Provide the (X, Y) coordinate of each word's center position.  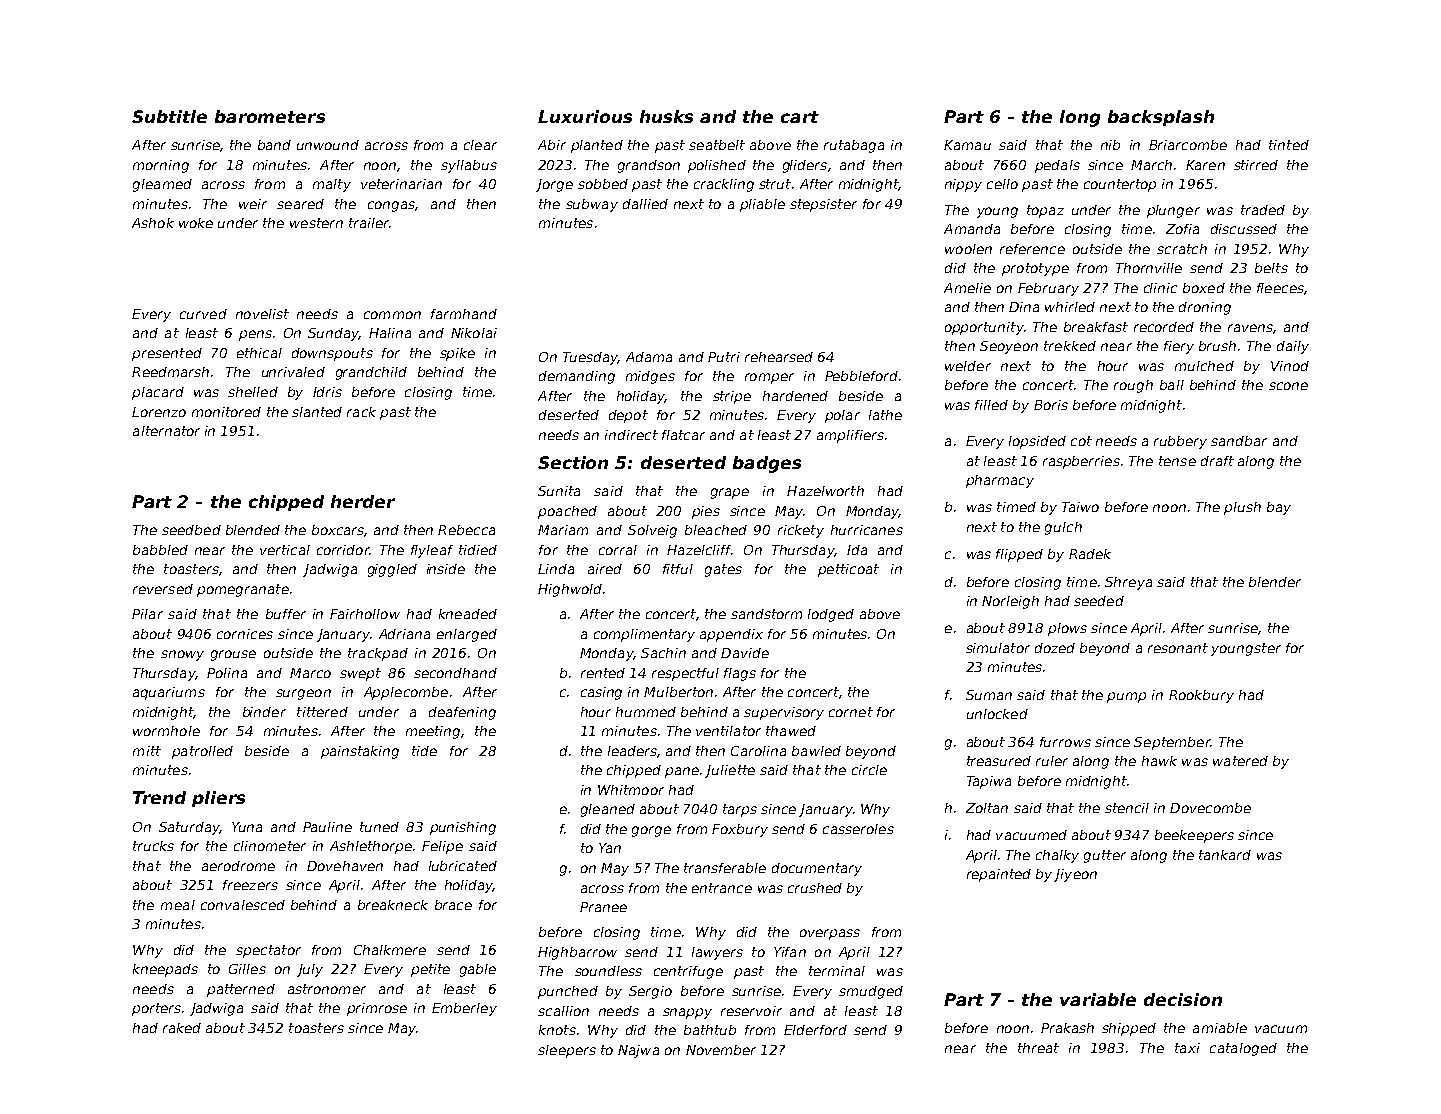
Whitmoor (631, 790)
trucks (153, 846)
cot (1081, 441)
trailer (369, 223)
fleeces (1280, 288)
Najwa (638, 1051)
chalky (1057, 856)
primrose (377, 1009)
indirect (631, 435)
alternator (166, 431)
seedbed (191, 530)
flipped (1019, 555)
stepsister (823, 205)
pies (706, 512)
